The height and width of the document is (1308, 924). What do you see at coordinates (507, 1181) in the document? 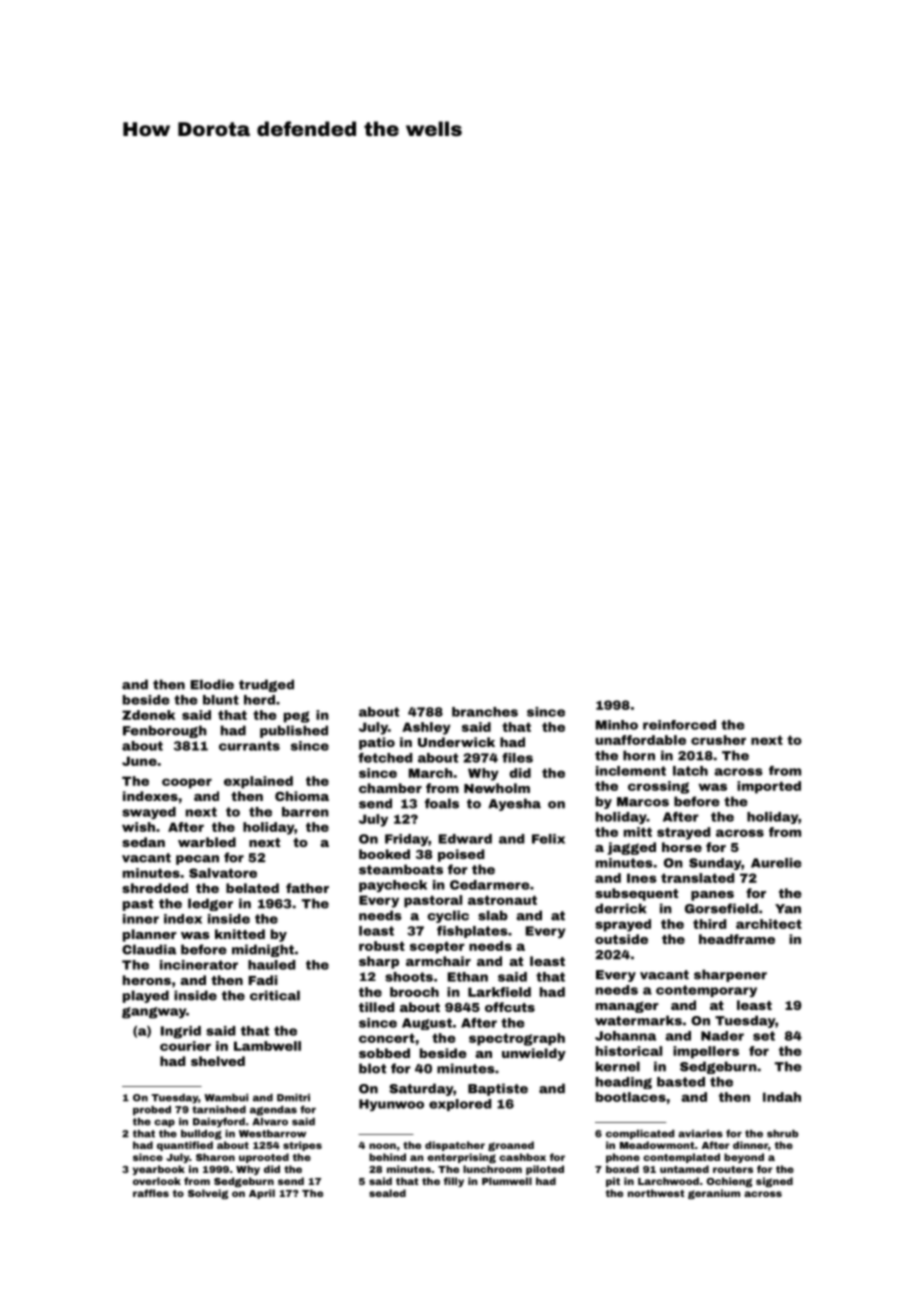
I see `Plumwell` at bounding box center [507, 1181].
